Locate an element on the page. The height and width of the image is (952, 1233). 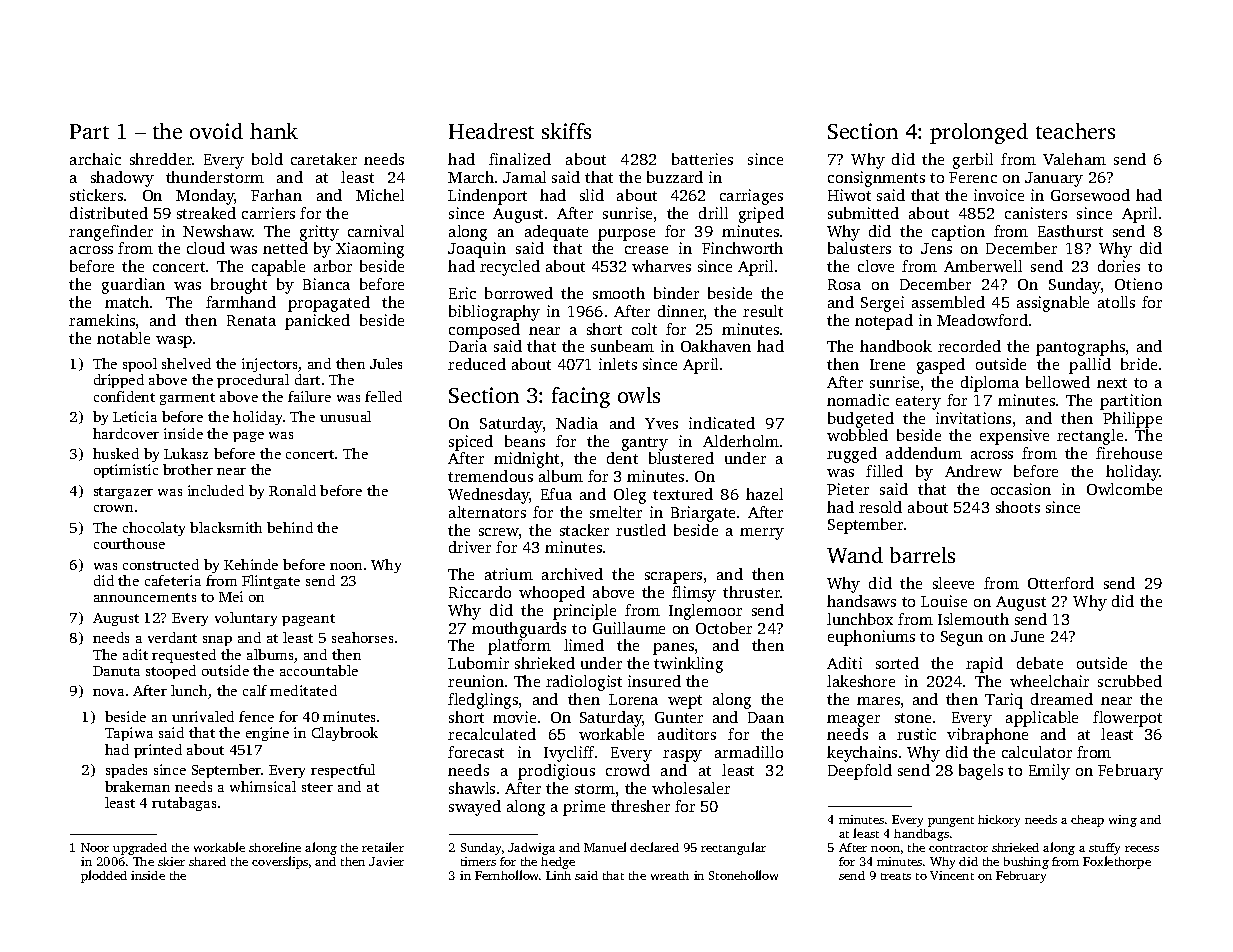
ovoid is located at coordinates (216, 131).
